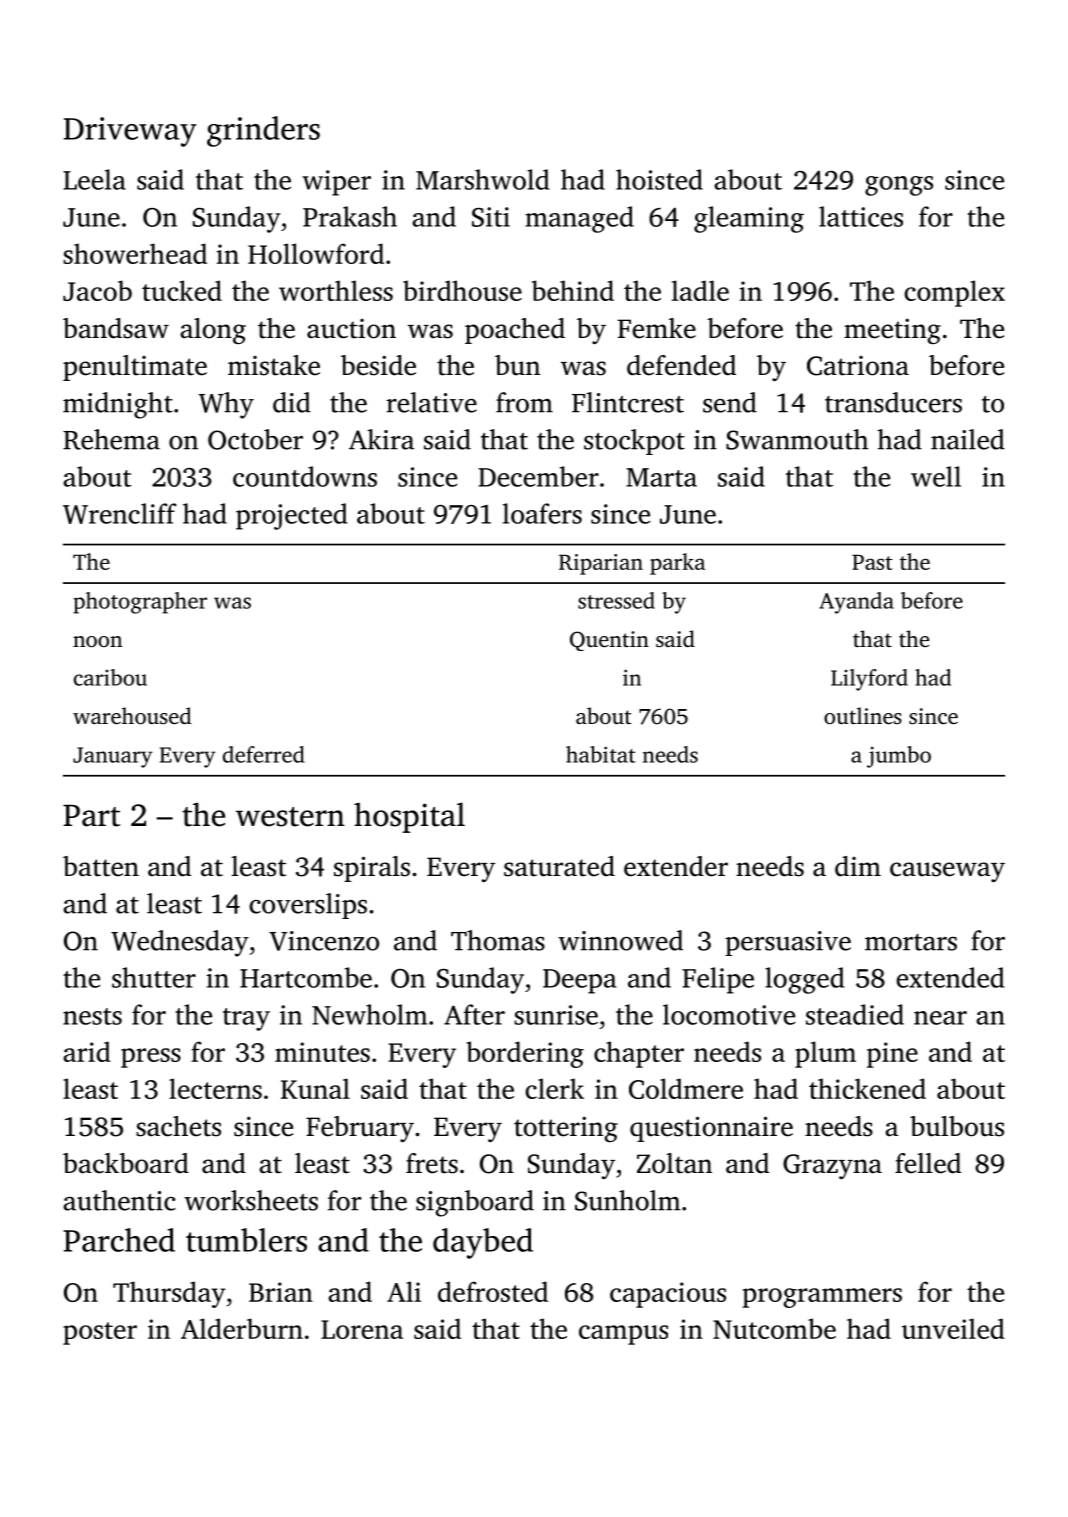 The image size is (1068, 1517). I want to click on Marshwold, so click(483, 179).
